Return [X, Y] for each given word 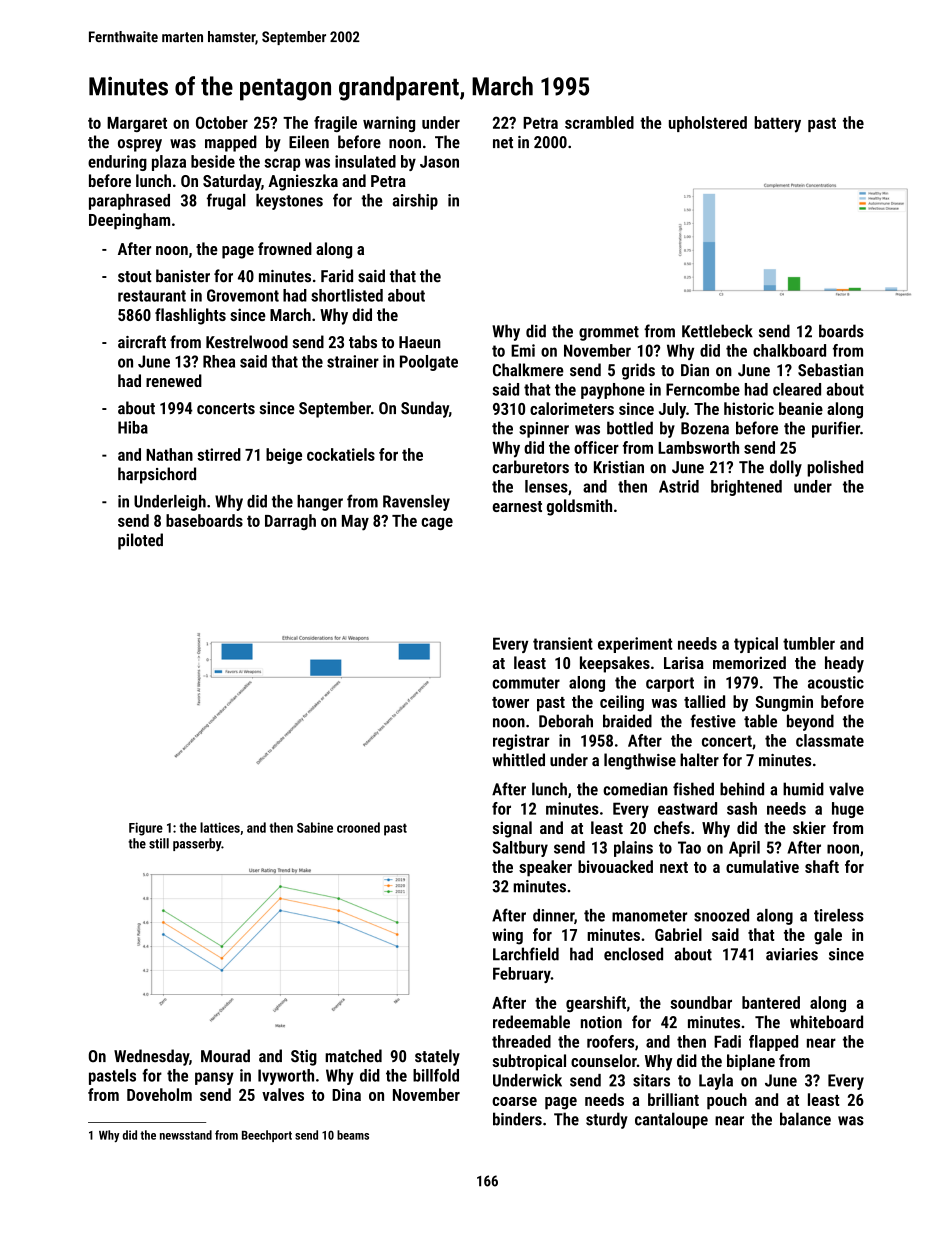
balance [805, 1119]
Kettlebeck [717, 331]
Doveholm [159, 1094]
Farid [337, 276]
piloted [140, 541]
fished [693, 789]
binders [517, 1119]
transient [563, 643]
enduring [117, 163]
